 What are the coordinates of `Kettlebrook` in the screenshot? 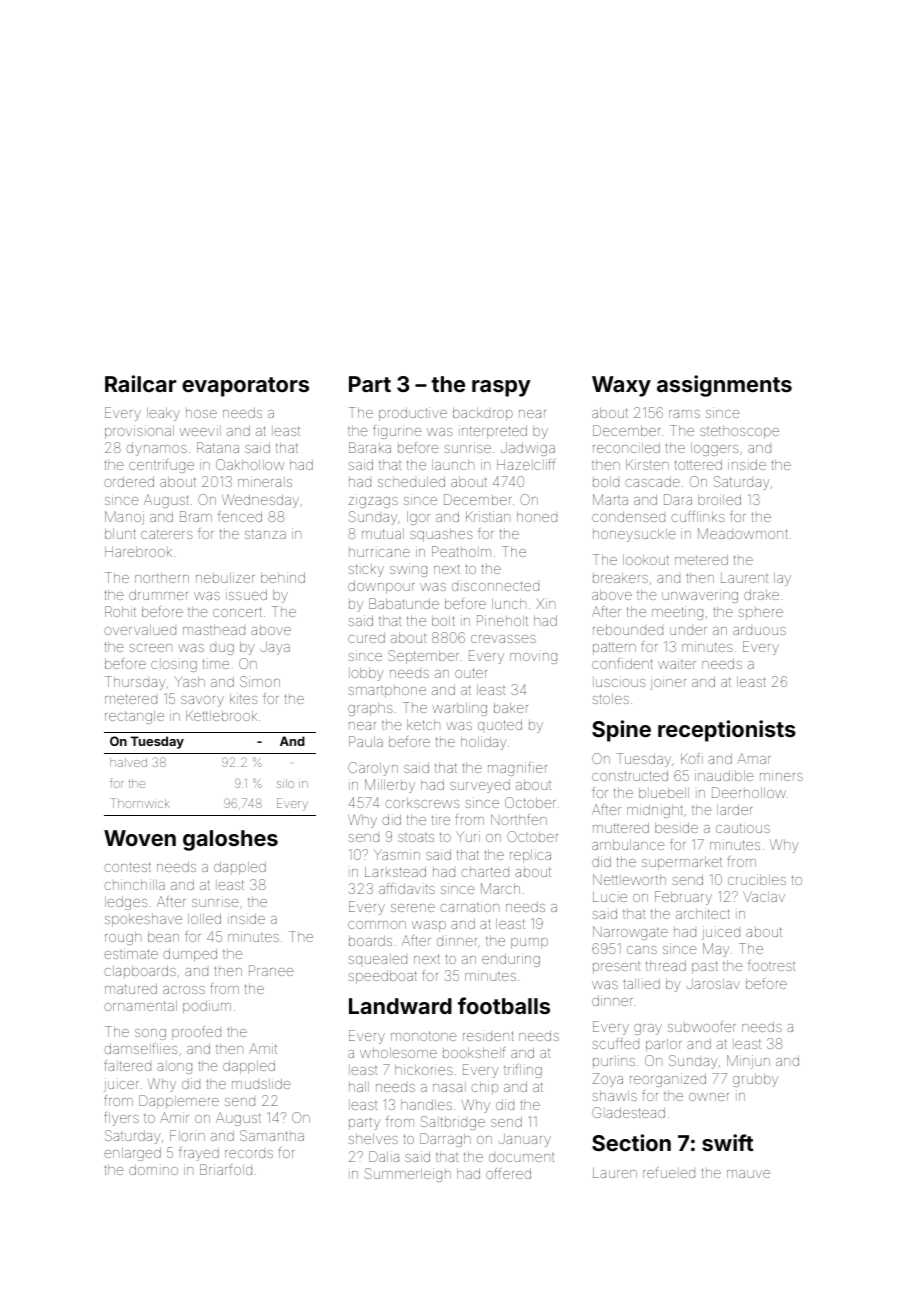 It's located at (221, 715).
